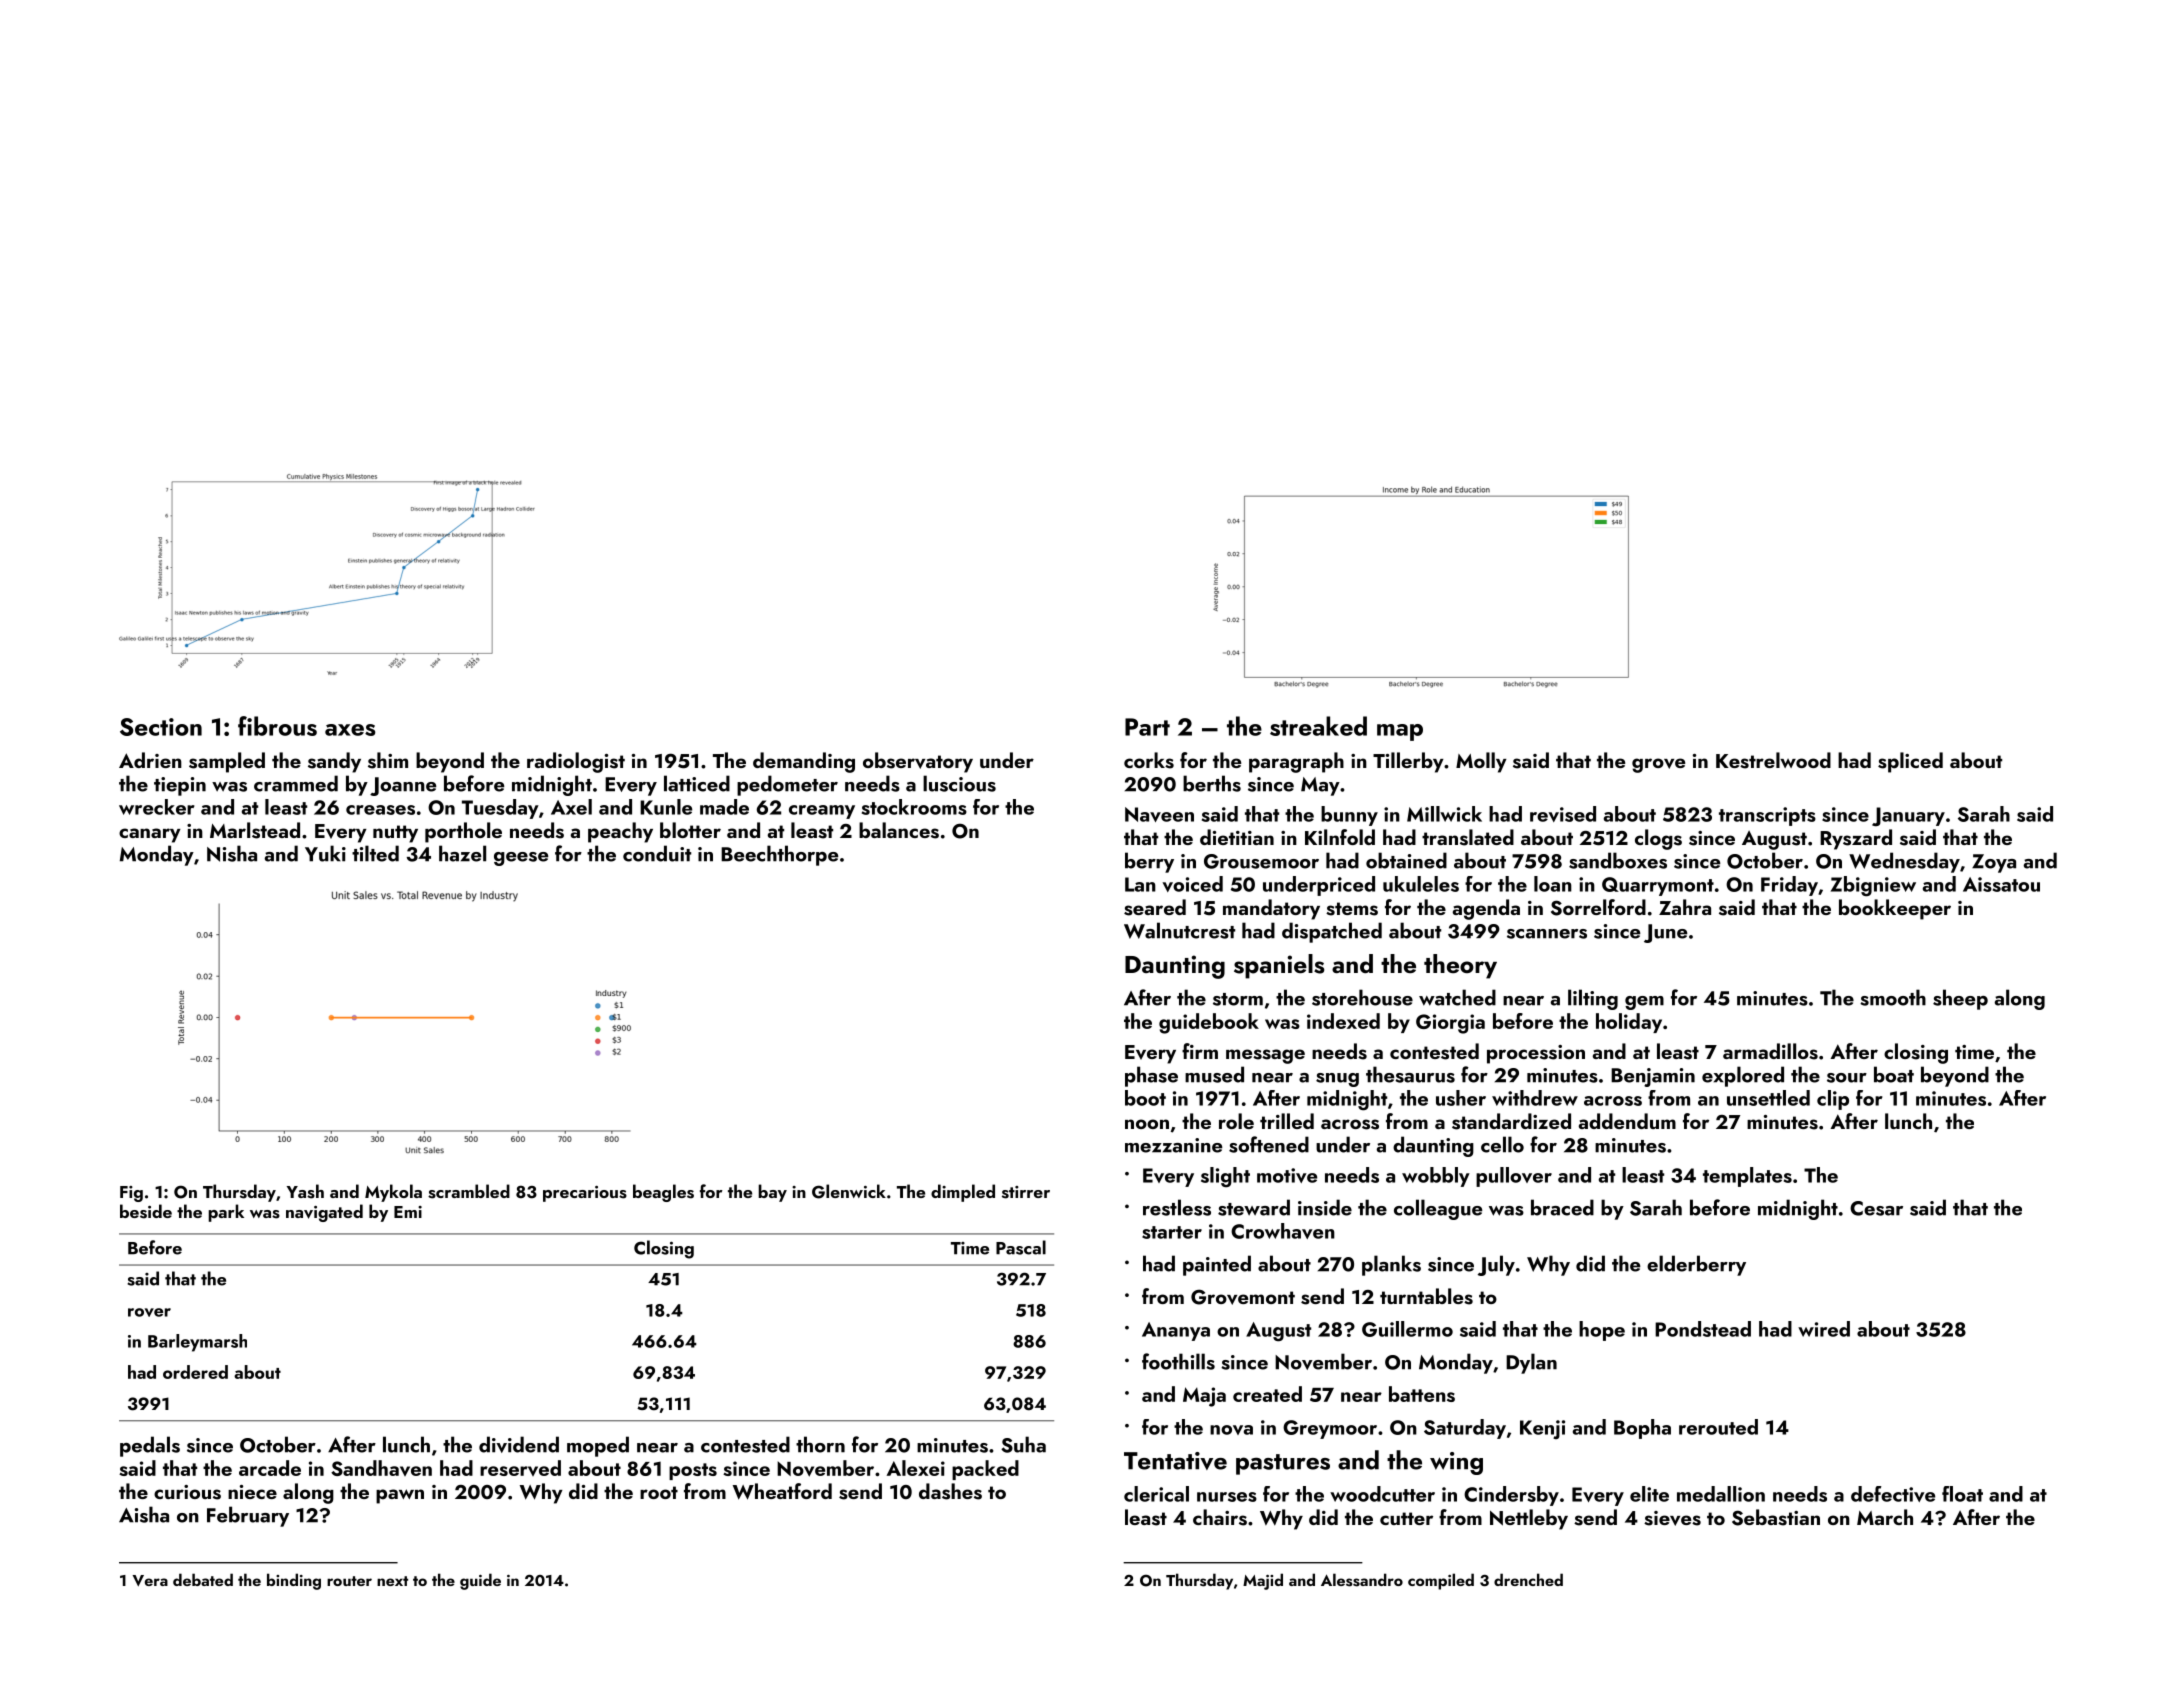 The height and width of the screenshot is (1683, 2178). I want to click on Majid, so click(1263, 1581).
